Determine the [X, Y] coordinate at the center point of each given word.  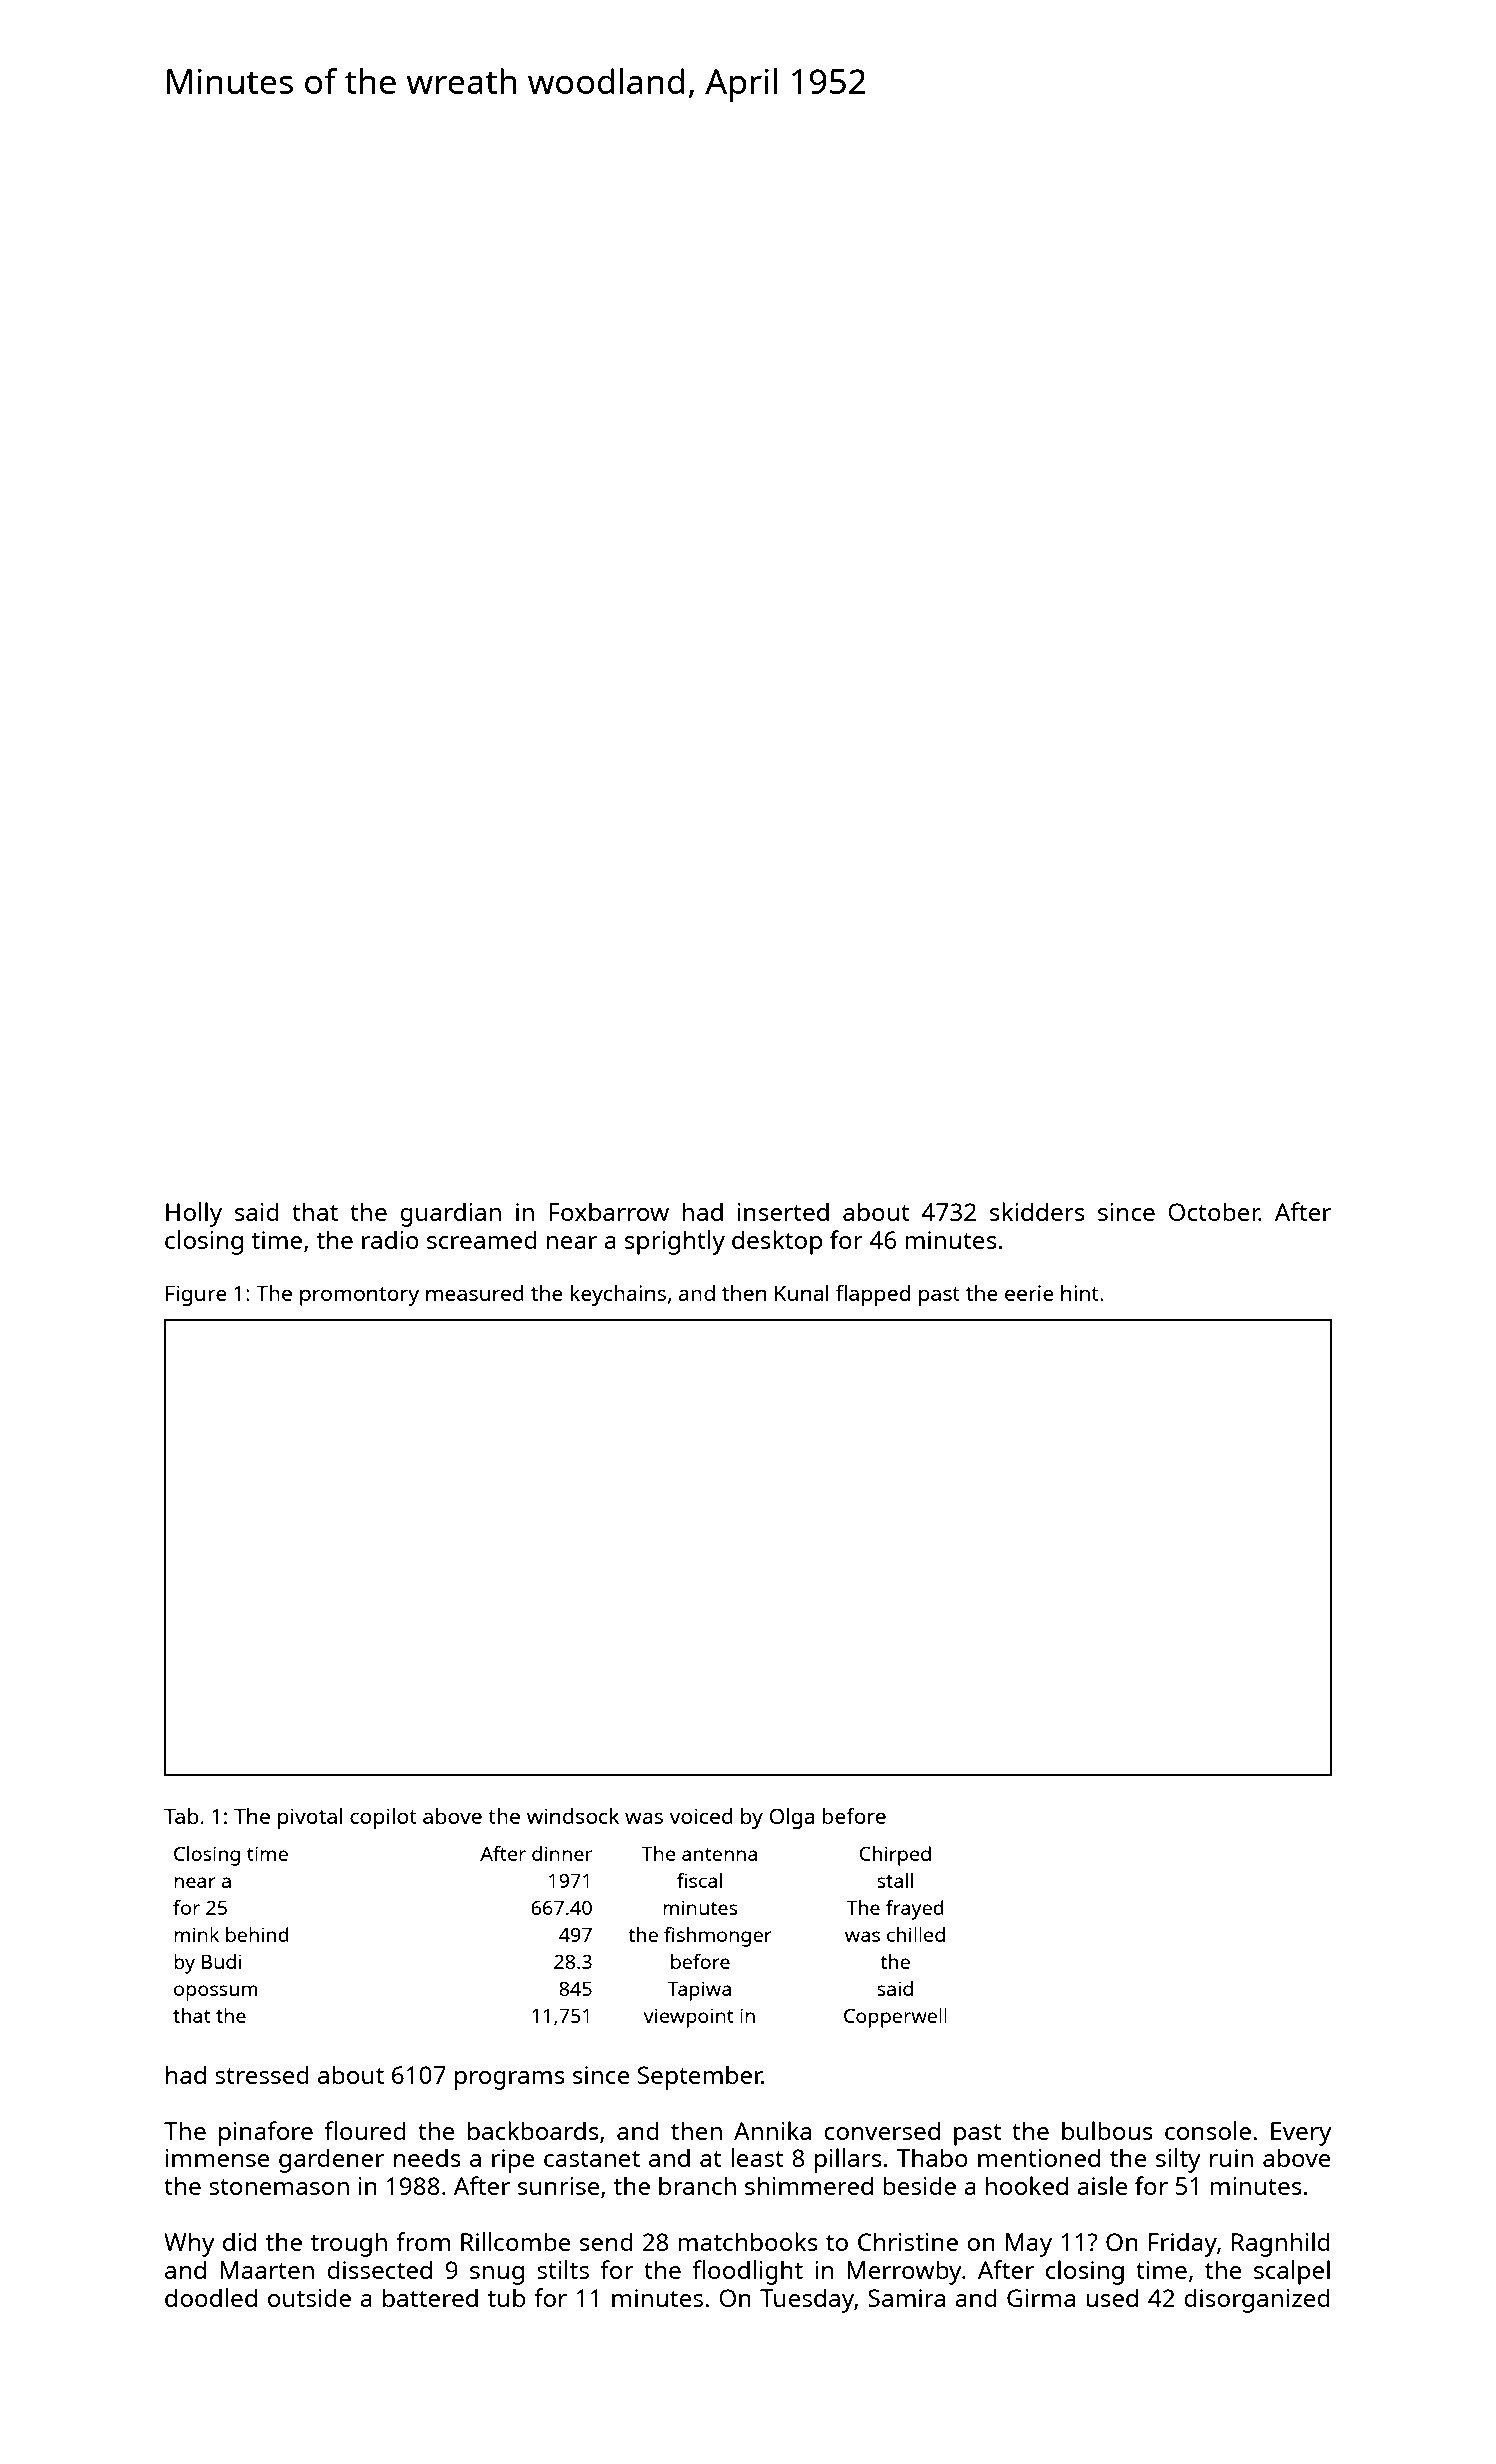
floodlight [748, 2272]
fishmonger [718, 1937]
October [1214, 1212]
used [1112, 2298]
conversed [882, 2131]
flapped [873, 1295]
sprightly [675, 1242]
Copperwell [895, 2018]
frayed [915, 1910]
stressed [262, 2075]
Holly [194, 1214]
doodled [211, 2297]
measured [475, 1293]
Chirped [895, 1856]
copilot [383, 1818]
